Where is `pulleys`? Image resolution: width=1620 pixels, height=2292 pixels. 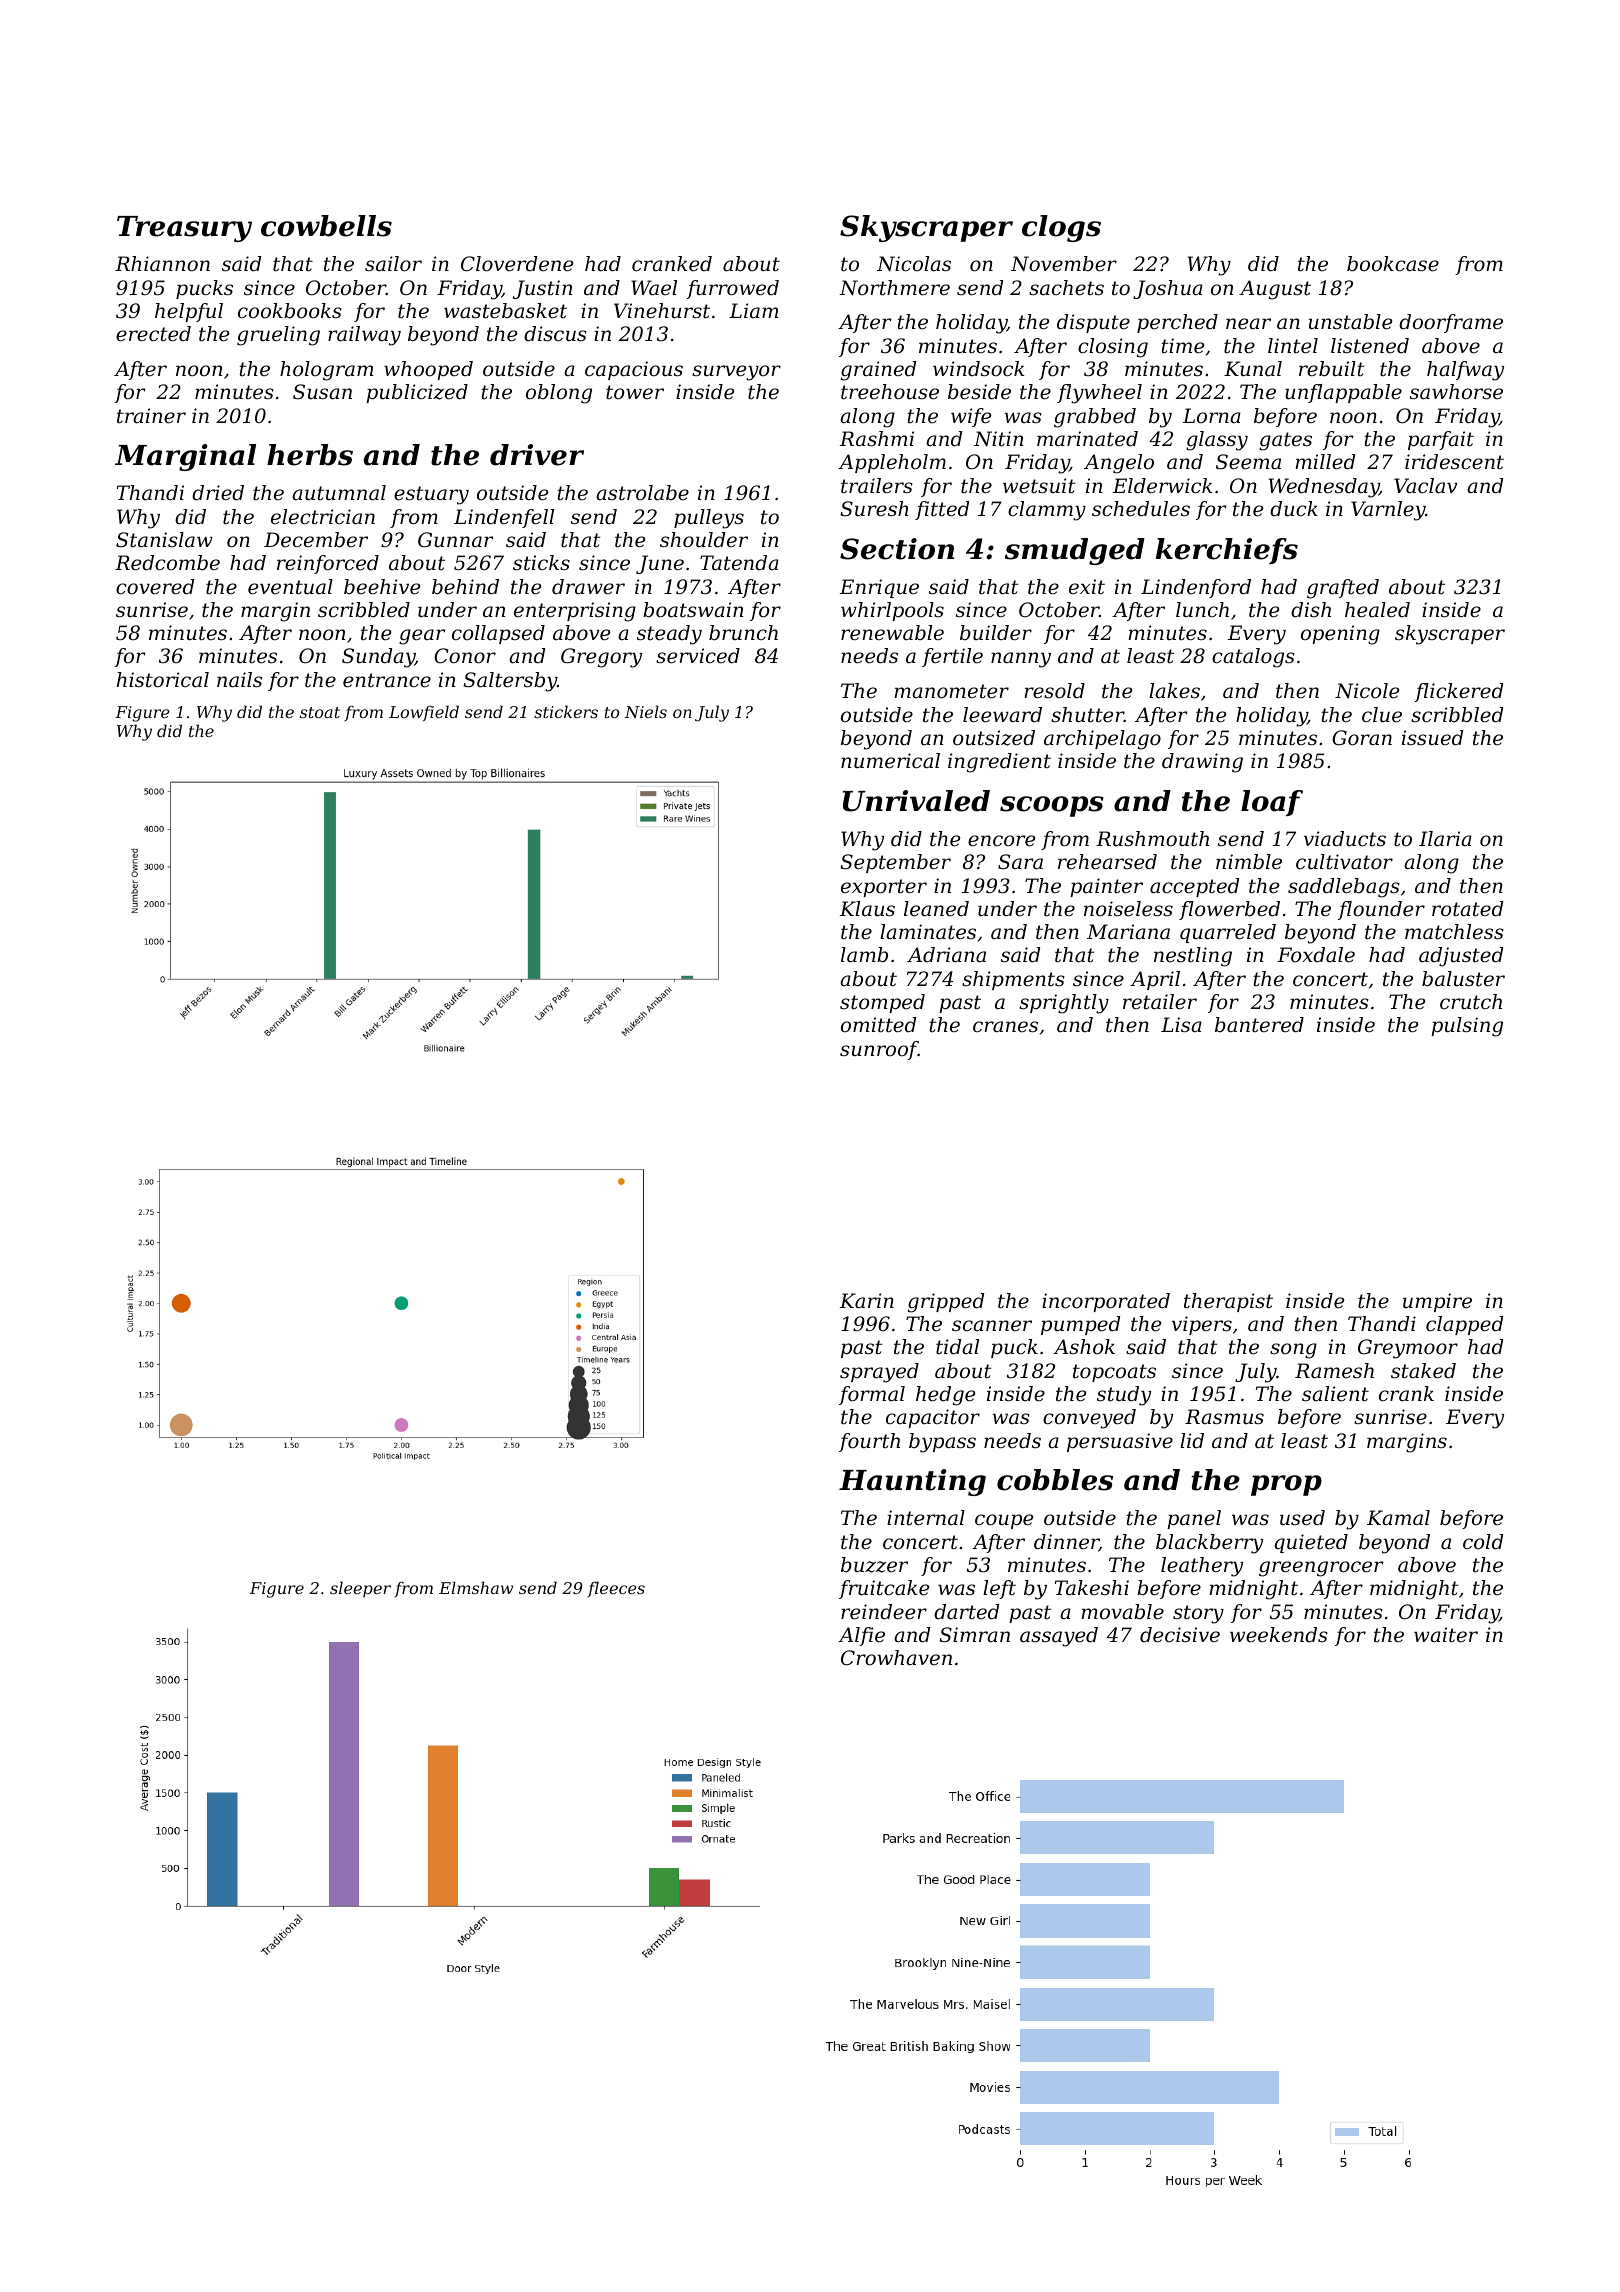
pulleys is located at coordinates (709, 519).
